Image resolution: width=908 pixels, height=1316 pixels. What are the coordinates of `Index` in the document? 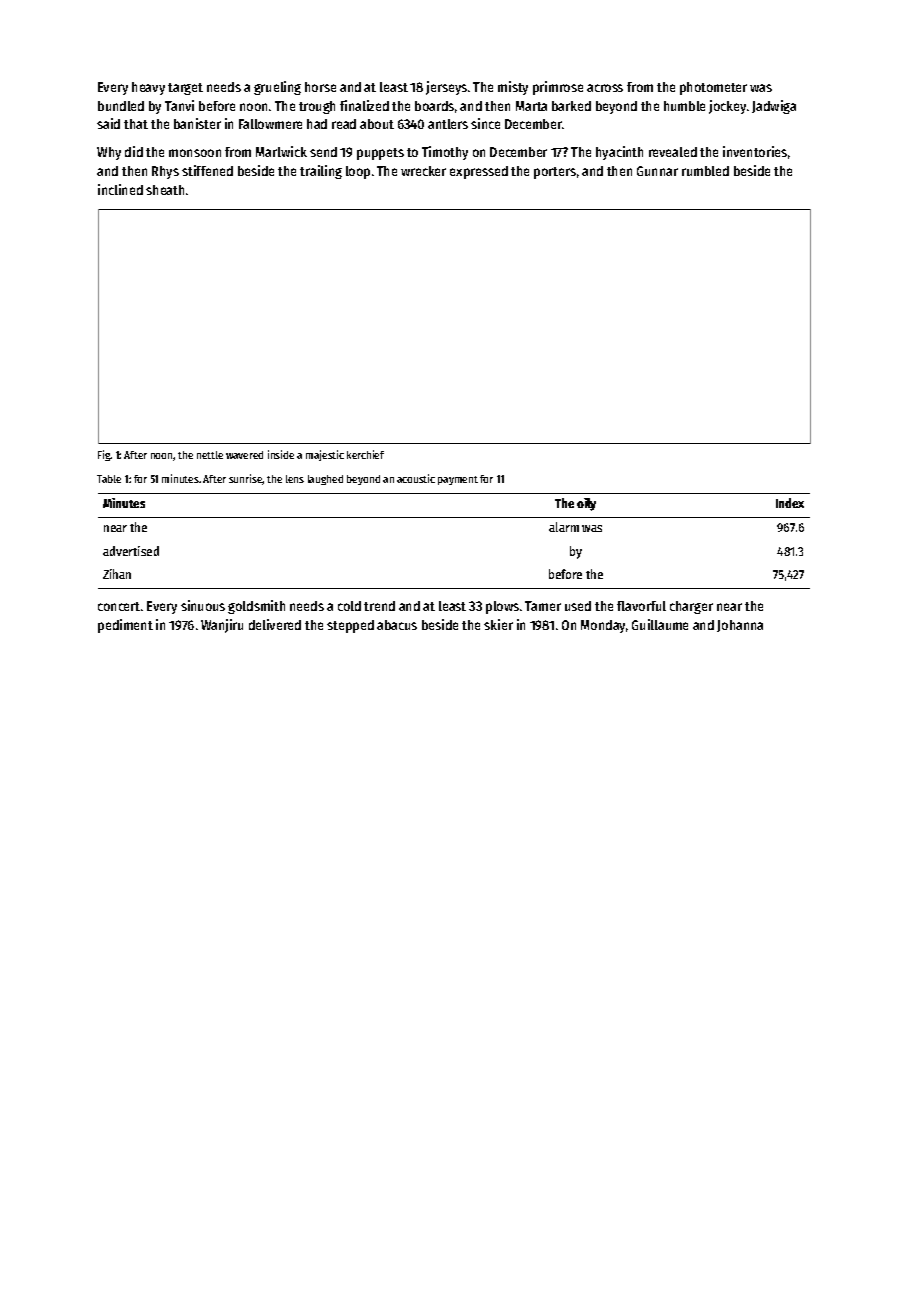 It's located at (790, 503).
